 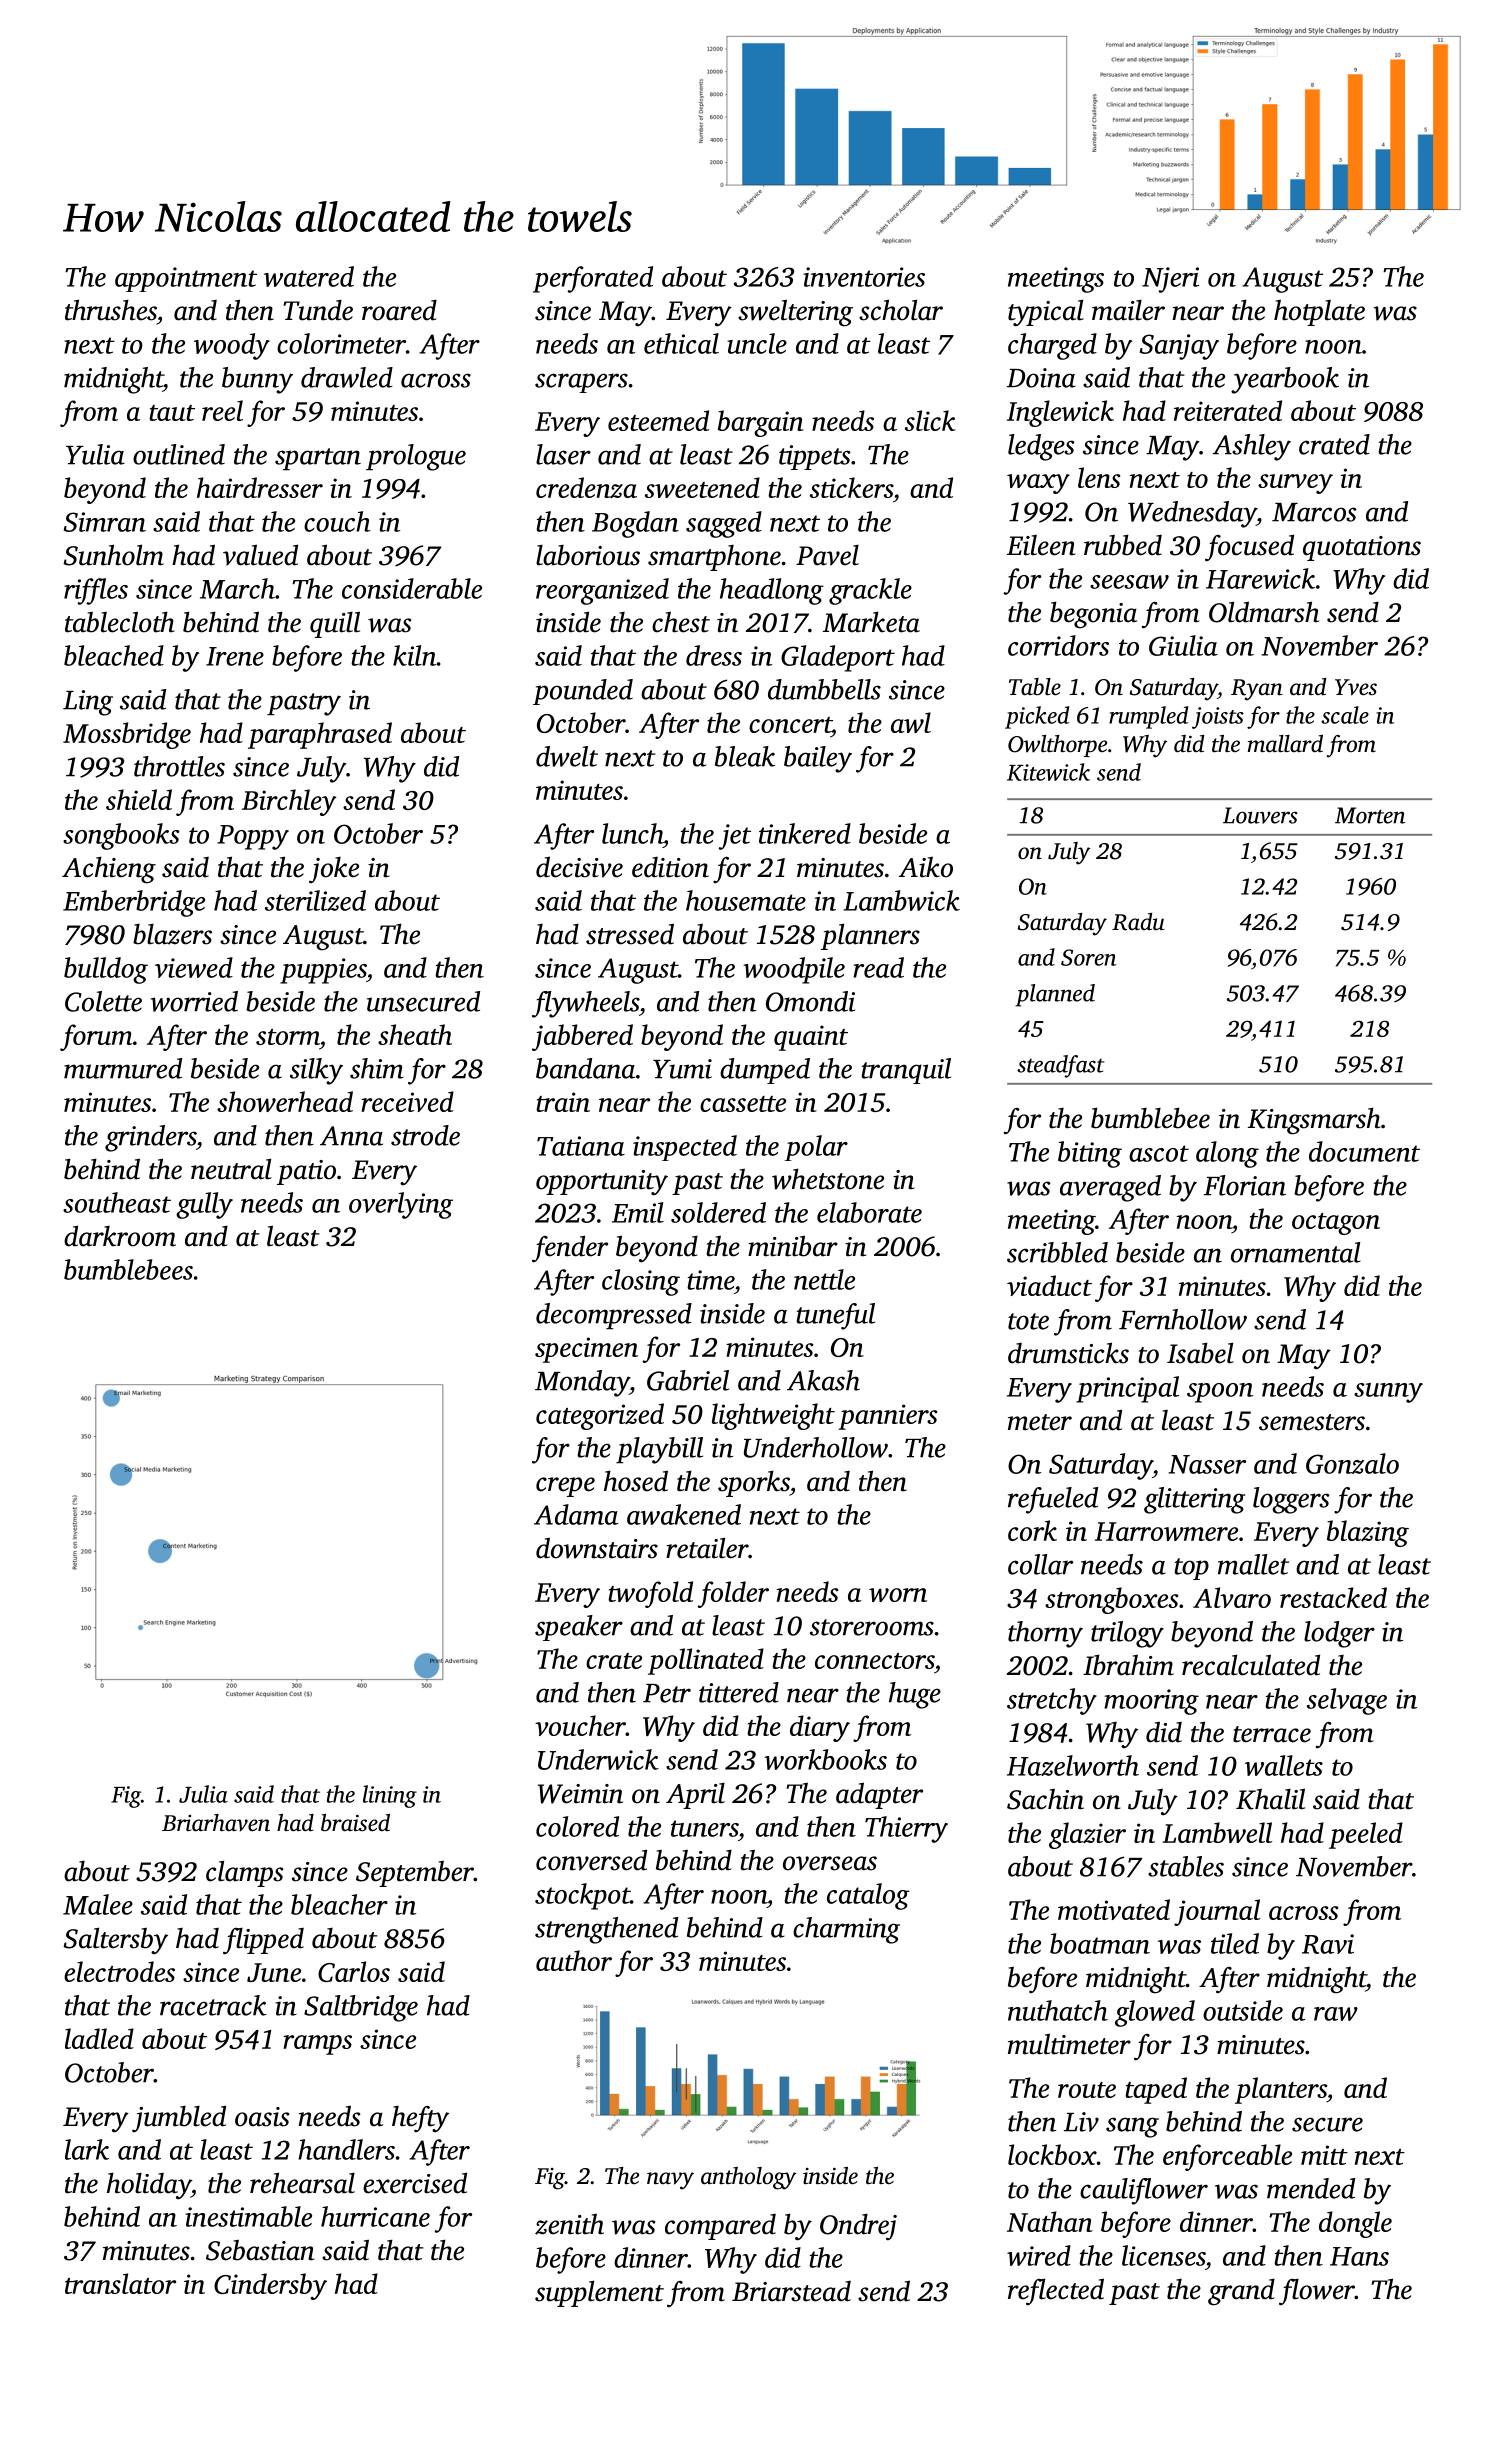 What do you see at coordinates (1364, 1151) in the page?
I see `document` at bounding box center [1364, 1151].
